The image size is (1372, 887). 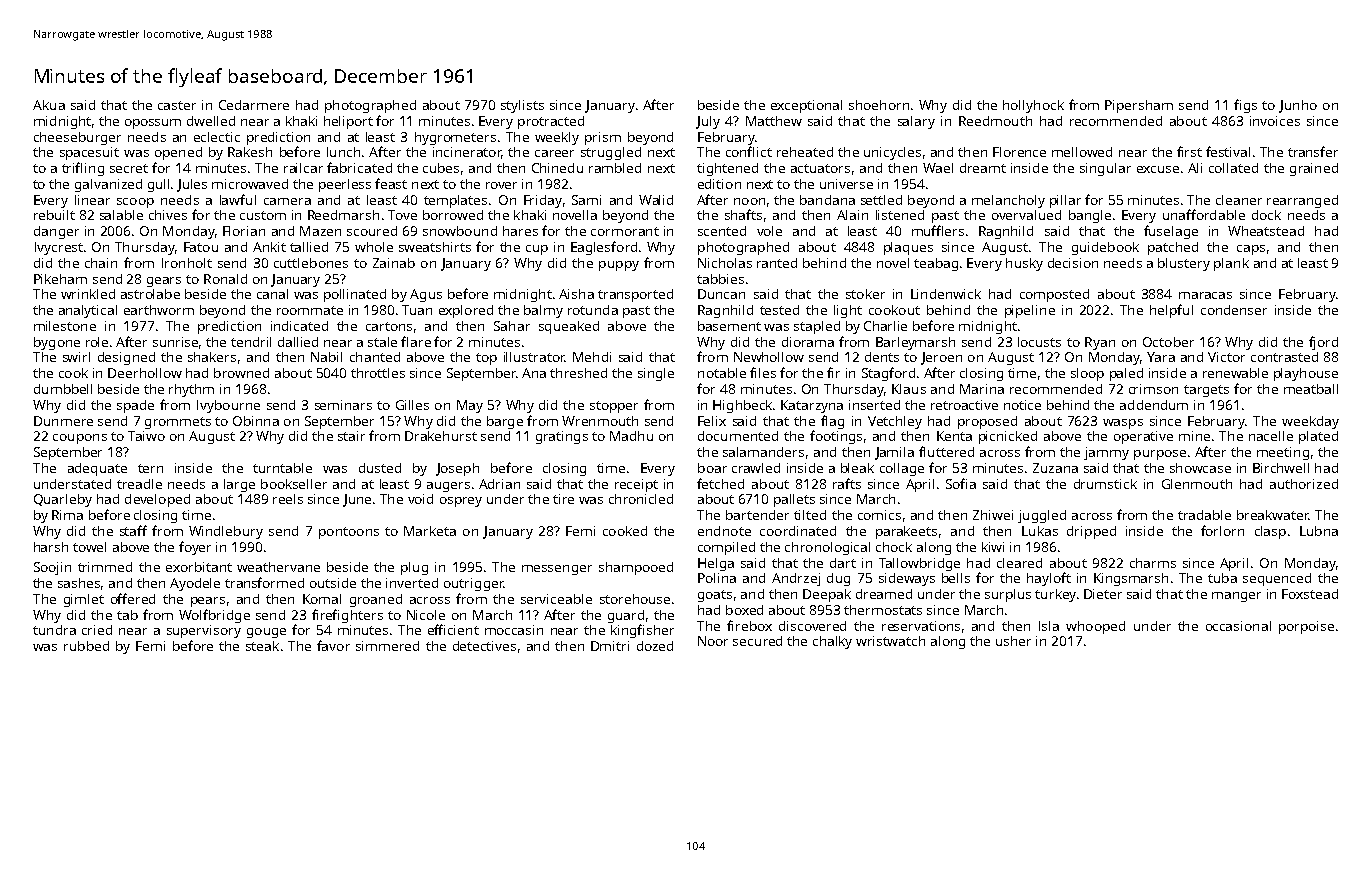 I want to click on Pikeham, so click(x=60, y=279).
